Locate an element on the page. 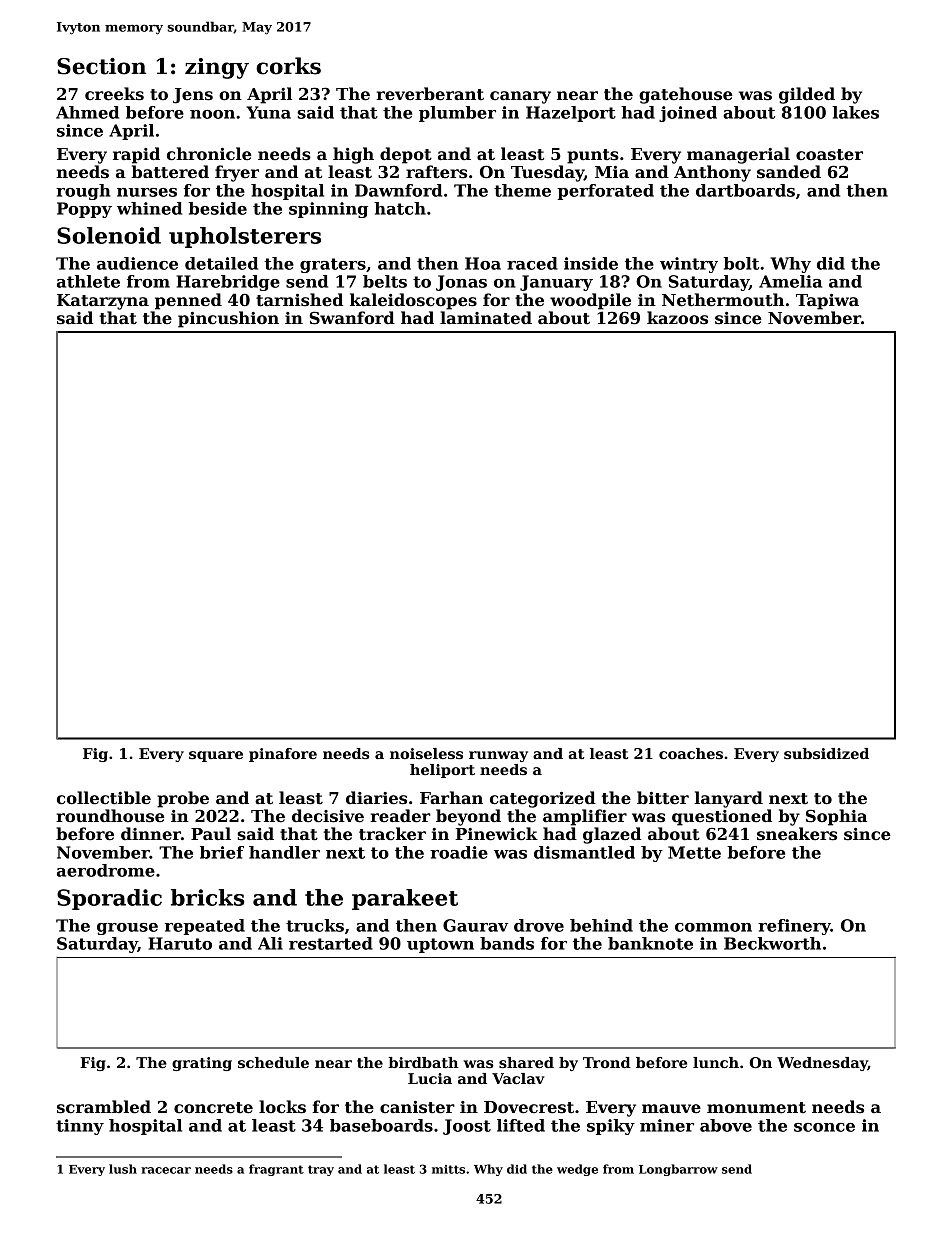  Beckworth is located at coordinates (772, 943).
